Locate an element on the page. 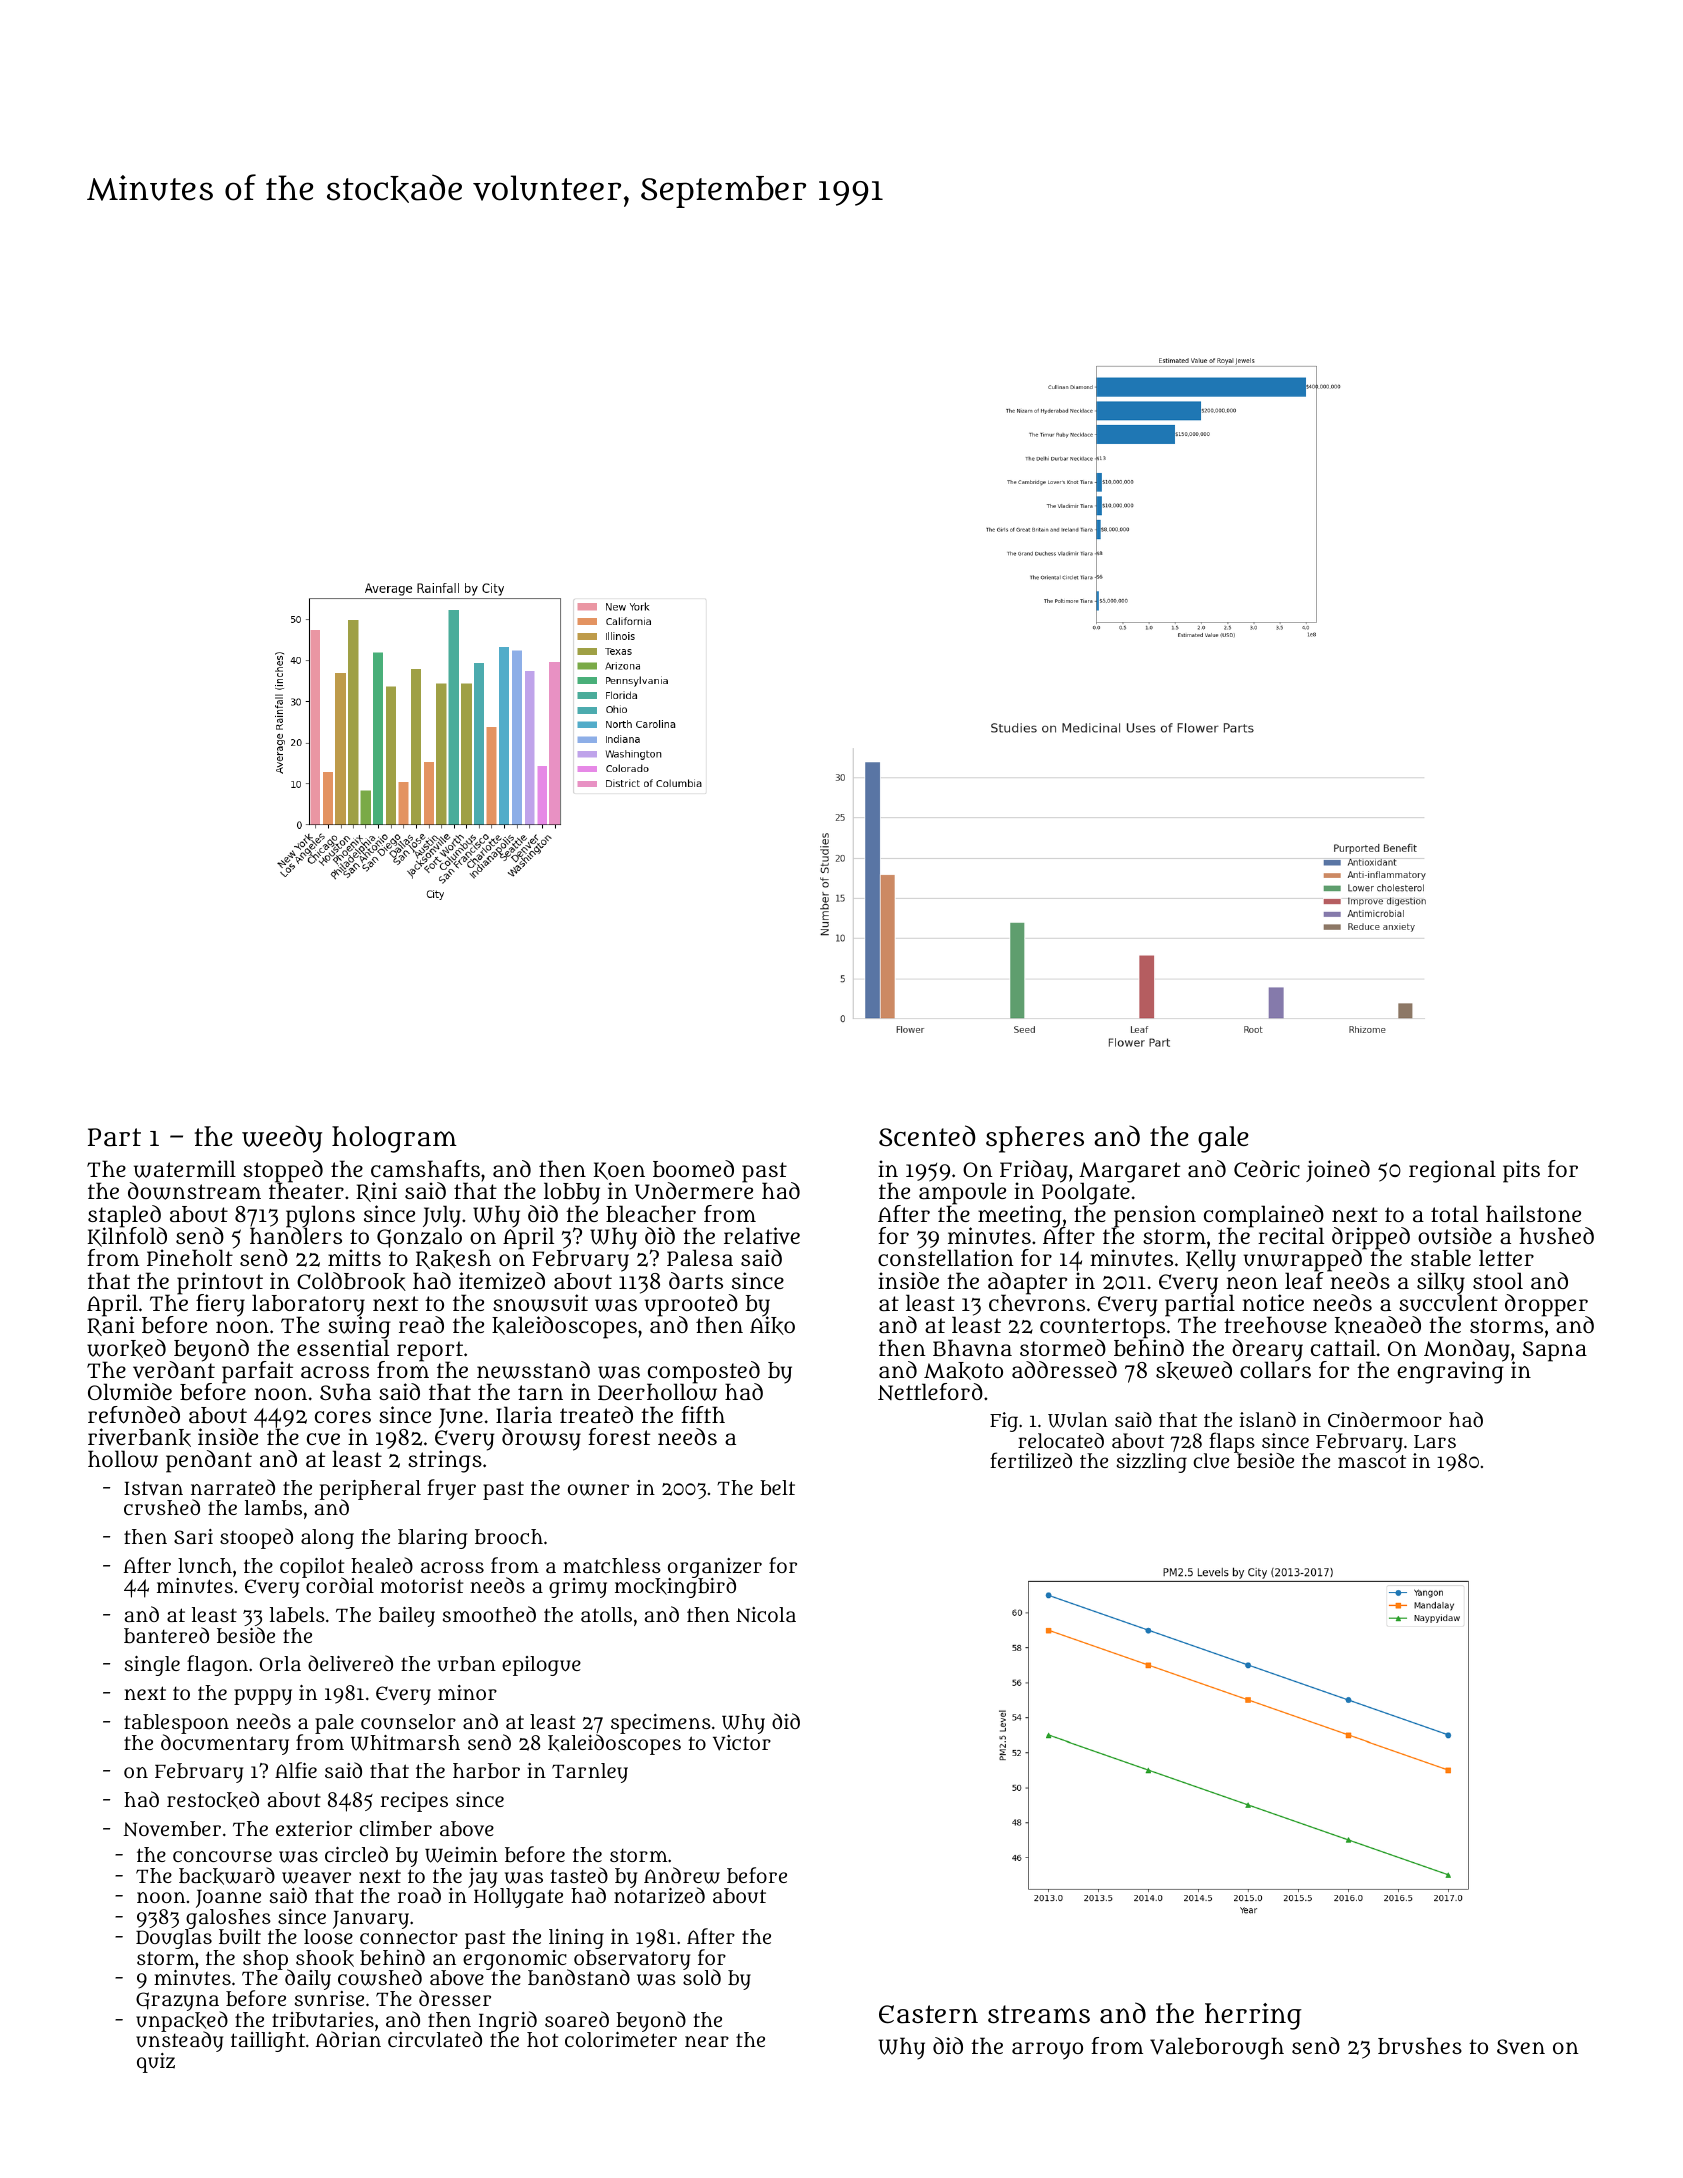  recipes is located at coordinates (414, 1802).
